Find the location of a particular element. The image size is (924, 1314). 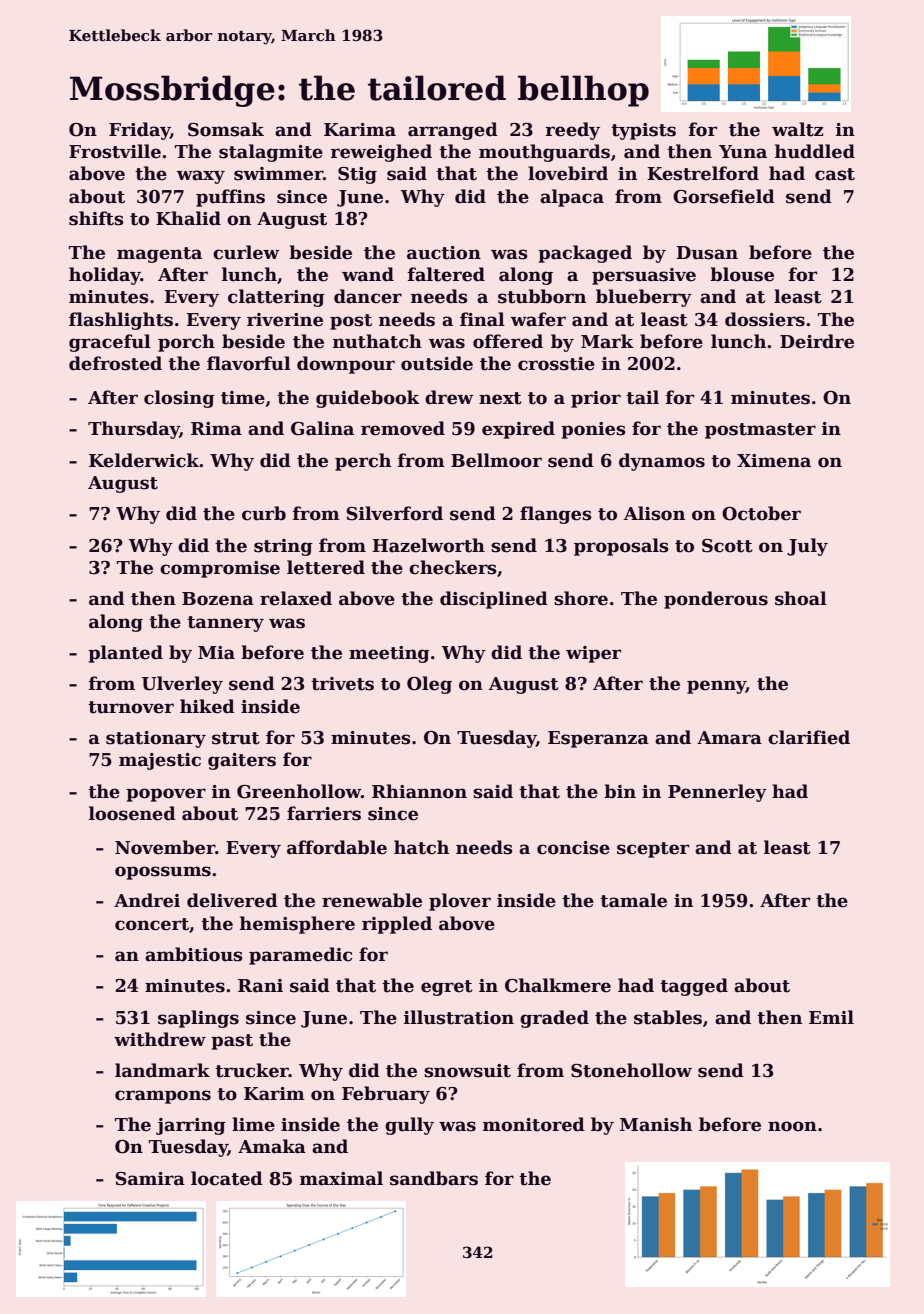

Silverford is located at coordinates (395, 513).
